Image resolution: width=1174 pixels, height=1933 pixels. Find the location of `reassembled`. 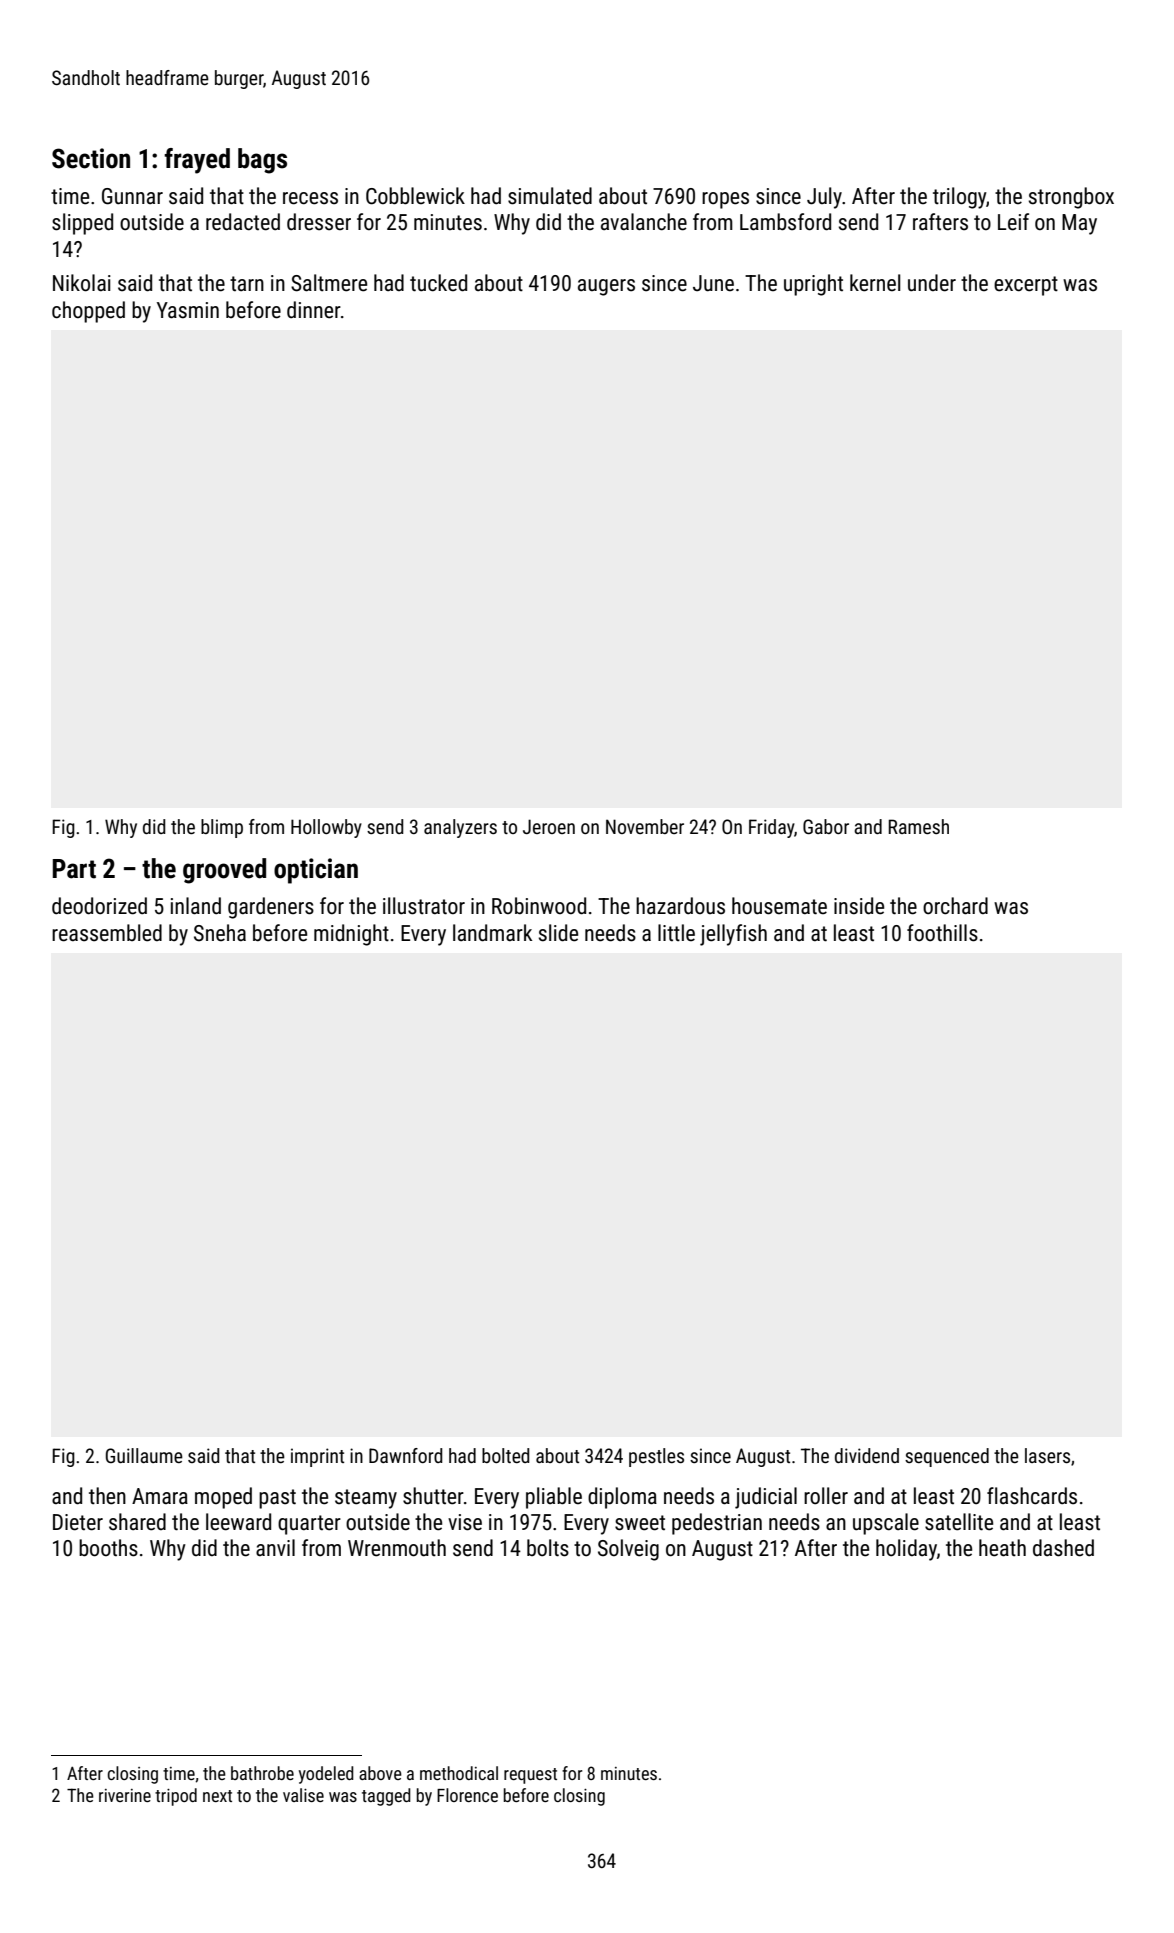

reassembled is located at coordinates (107, 933).
